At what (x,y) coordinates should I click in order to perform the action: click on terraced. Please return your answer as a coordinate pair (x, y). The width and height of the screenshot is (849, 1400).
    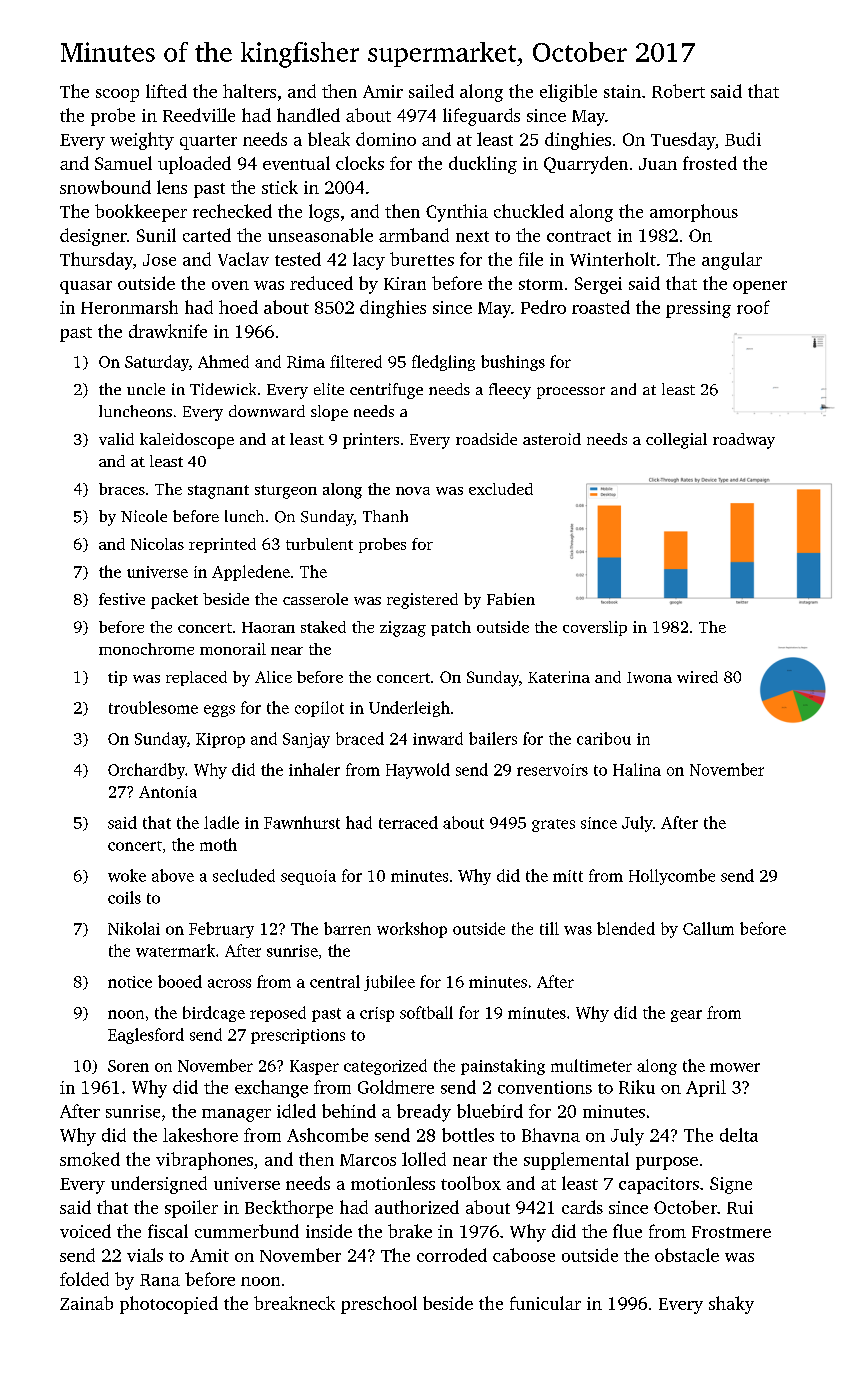
    Looking at the image, I should click on (408, 822).
